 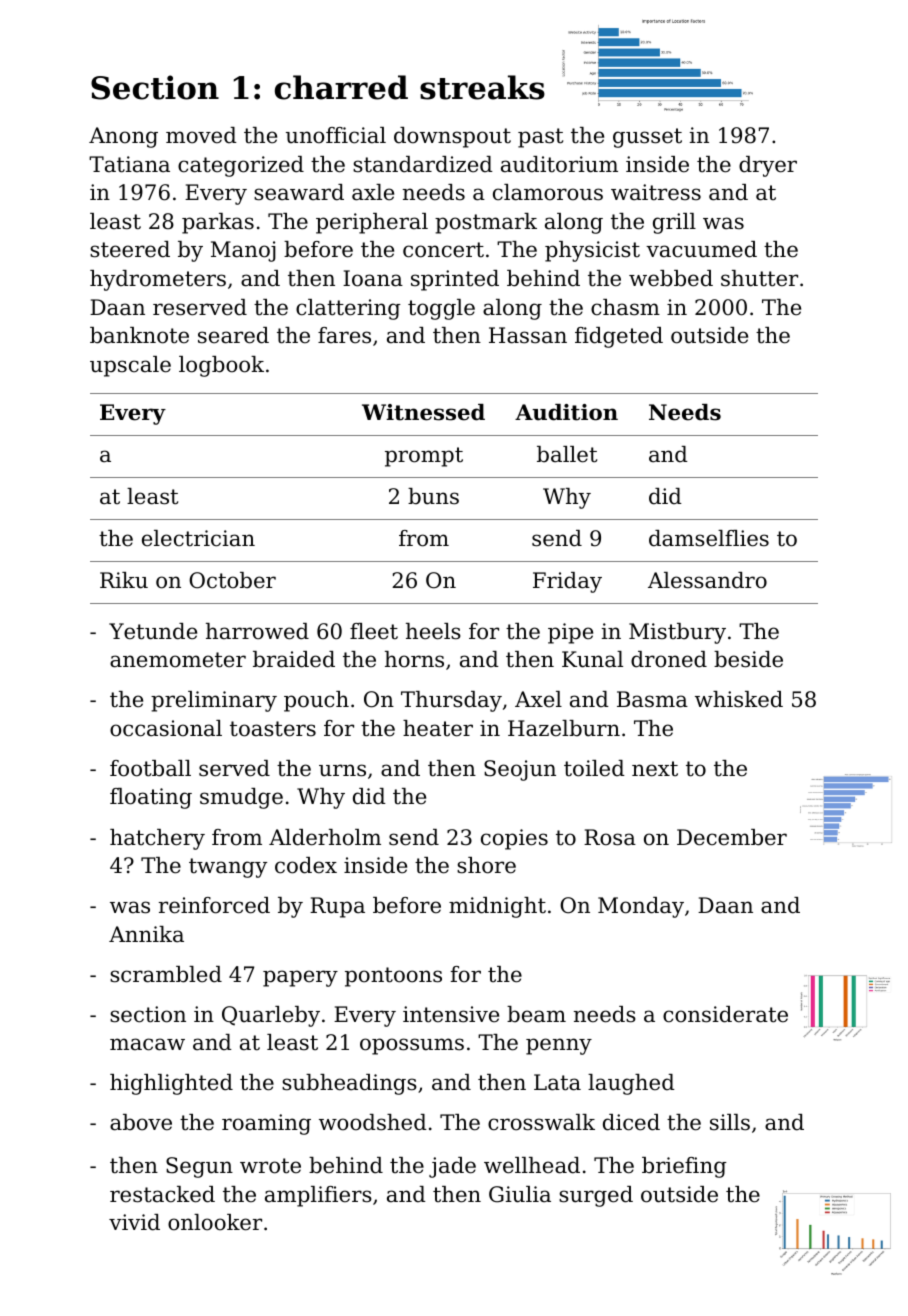 I want to click on fleet, so click(x=374, y=631).
